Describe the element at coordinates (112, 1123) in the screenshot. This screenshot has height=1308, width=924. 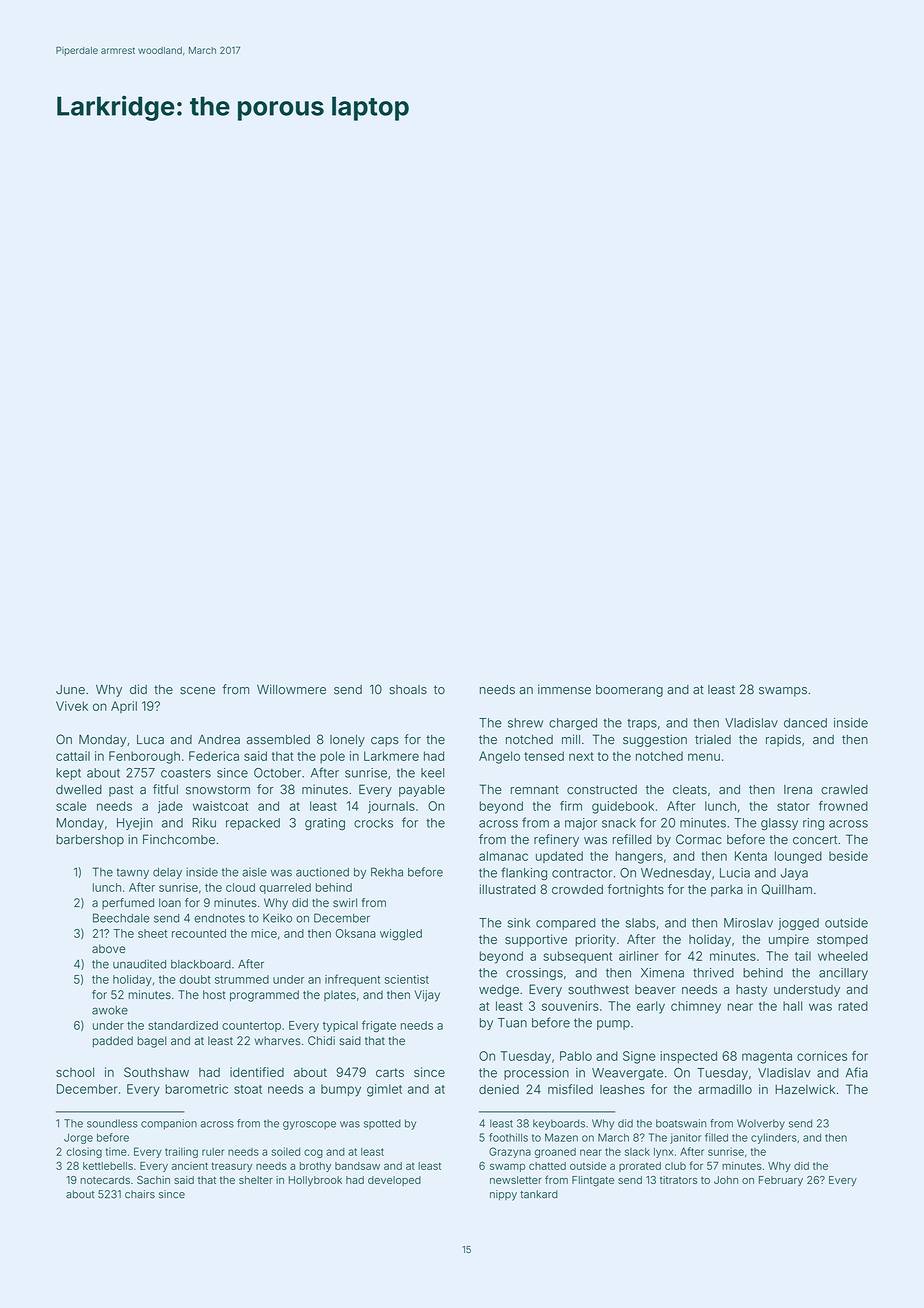
I see `soundless` at that location.
